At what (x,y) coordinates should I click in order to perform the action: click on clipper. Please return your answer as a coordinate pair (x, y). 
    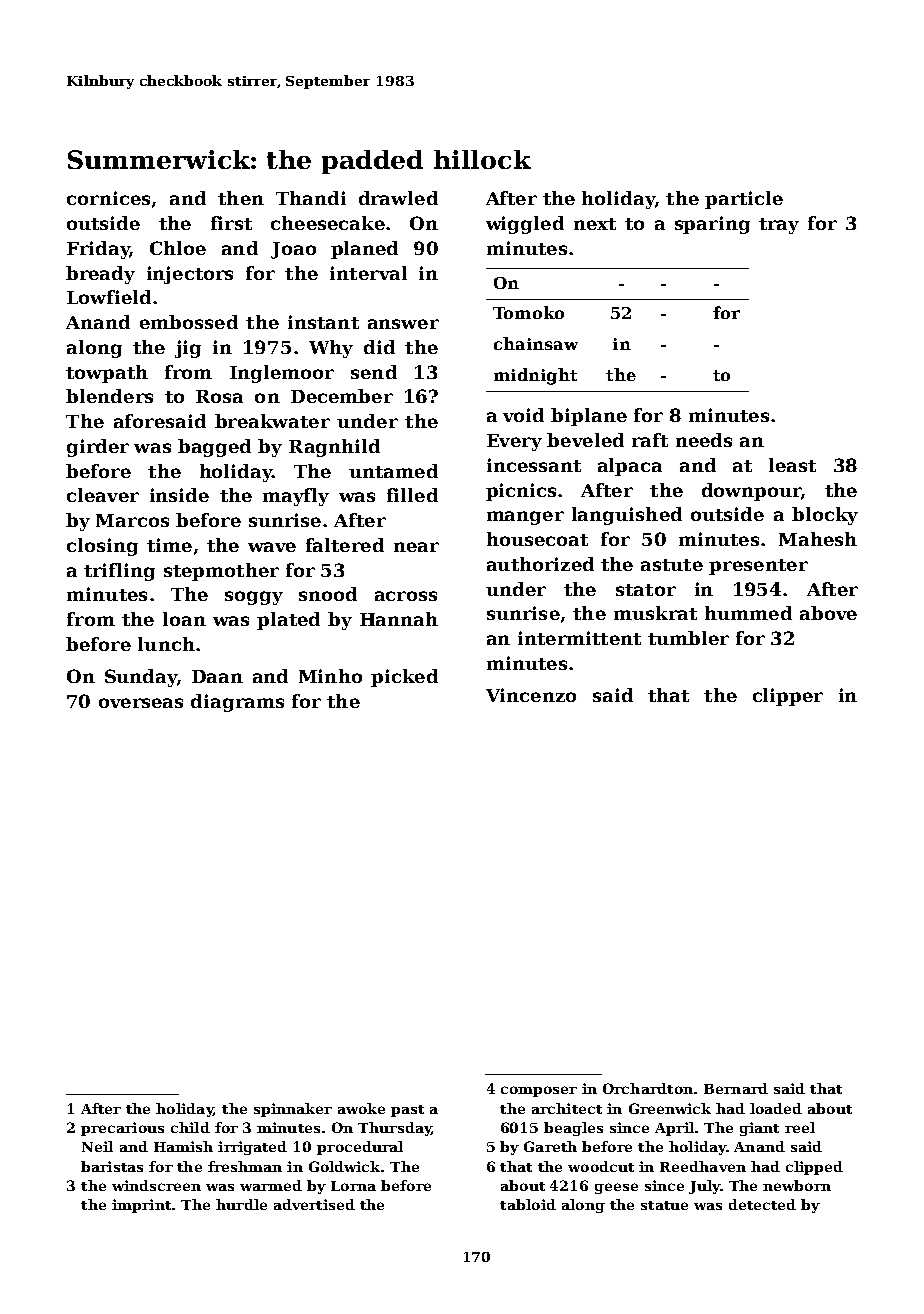
    Looking at the image, I should click on (788, 697).
